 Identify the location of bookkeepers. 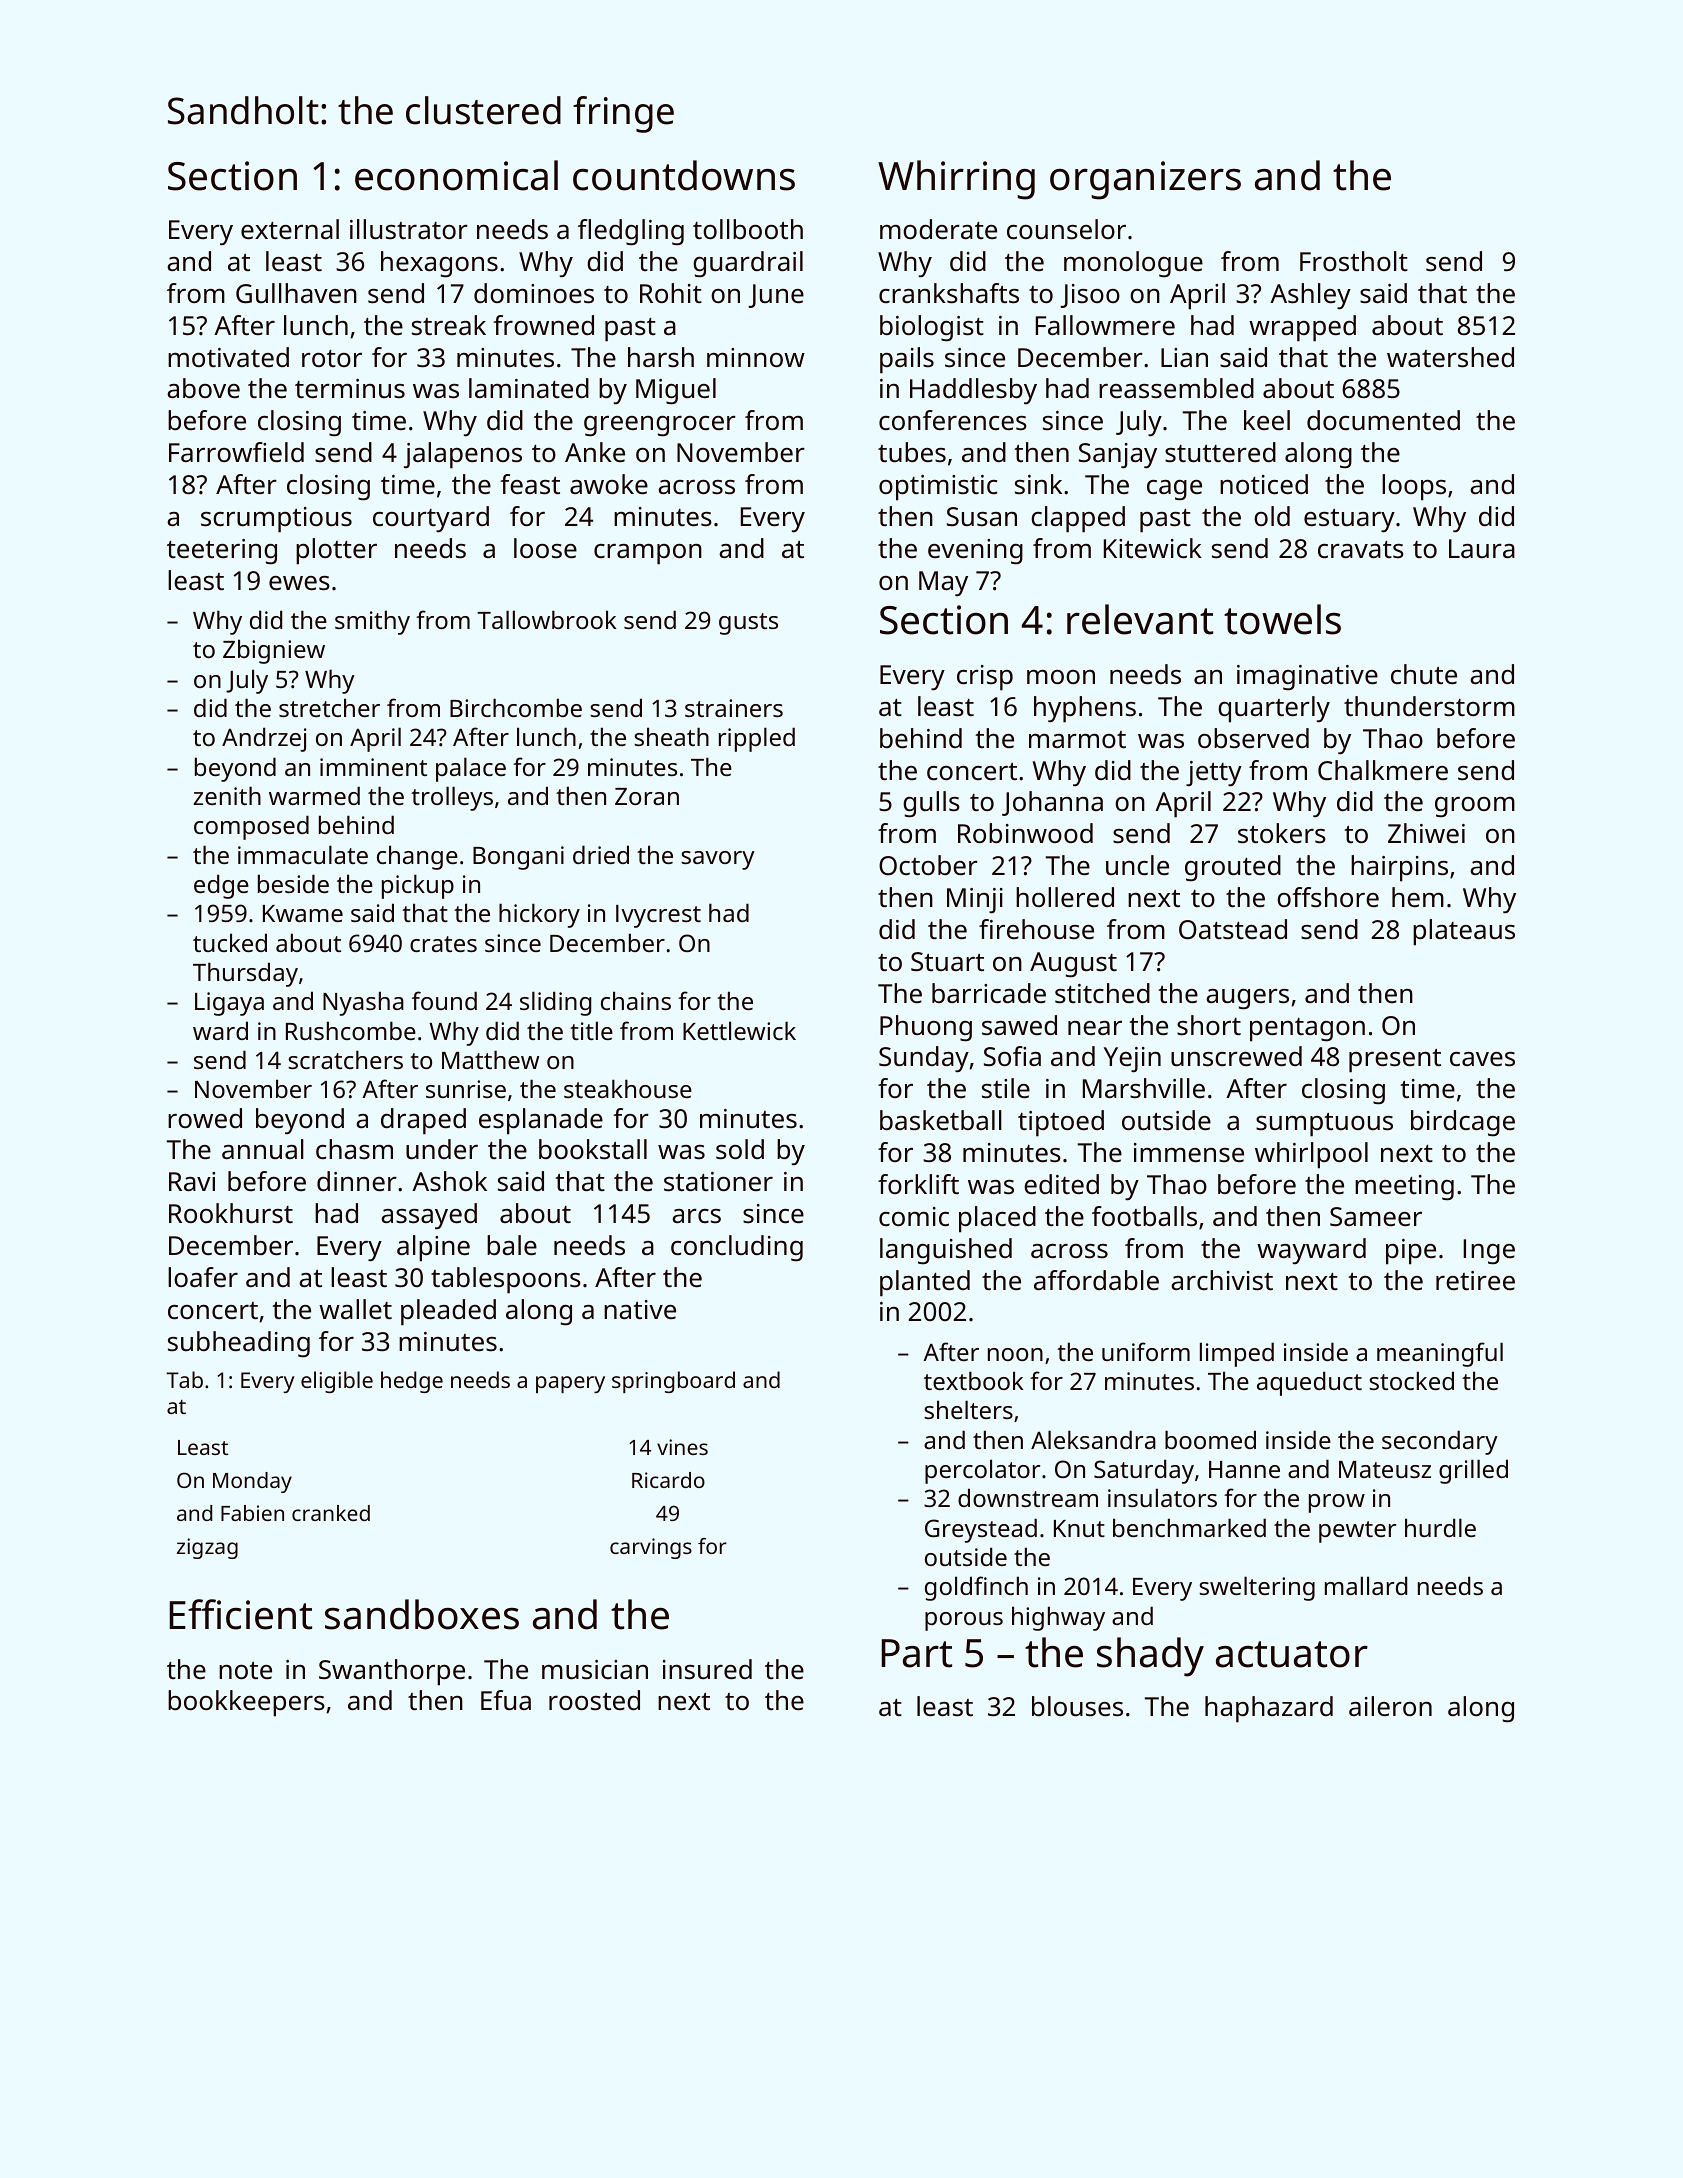
(246, 1703).
